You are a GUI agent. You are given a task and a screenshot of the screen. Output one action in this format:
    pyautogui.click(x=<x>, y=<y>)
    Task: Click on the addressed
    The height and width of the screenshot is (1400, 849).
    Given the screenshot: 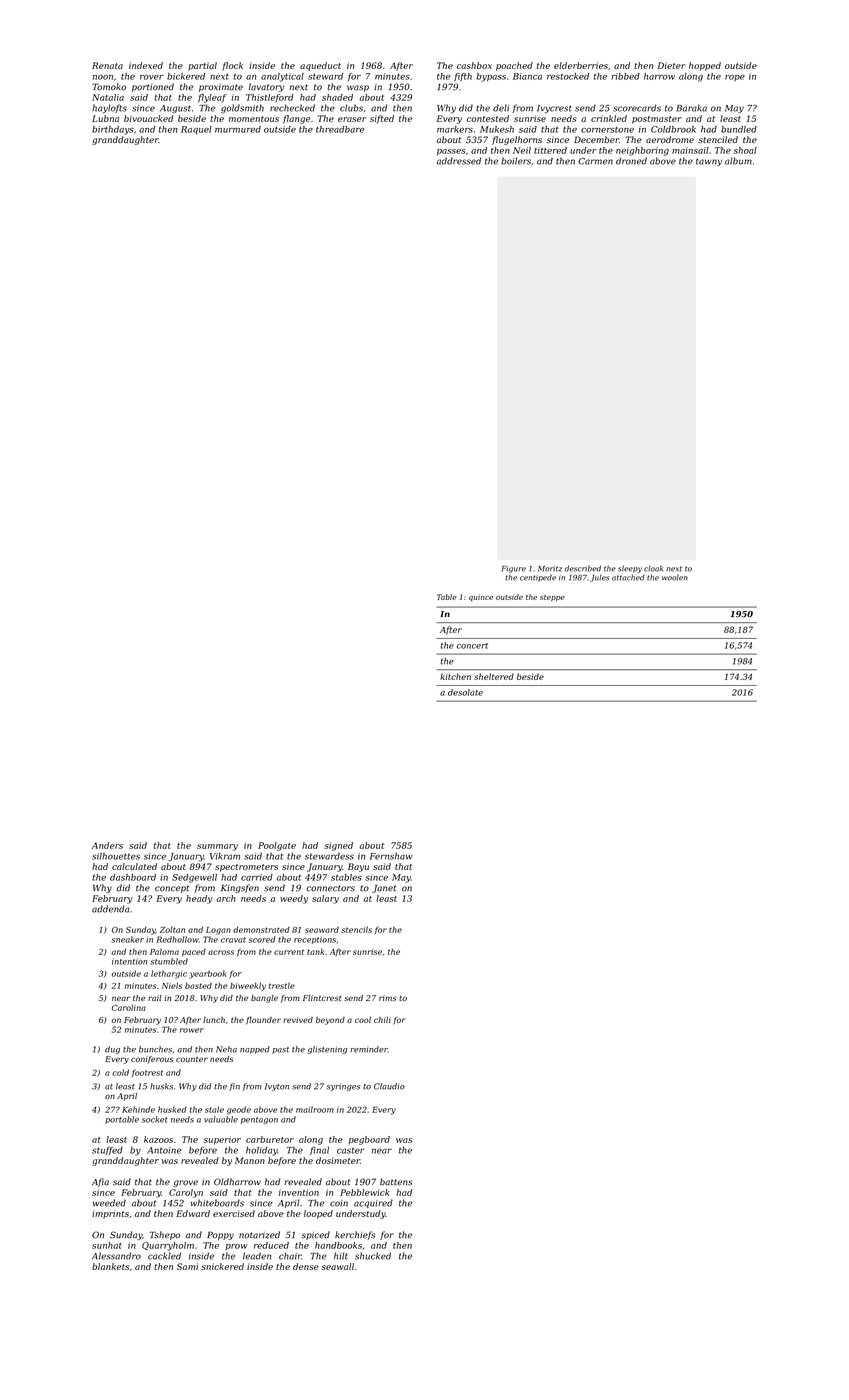 What is the action you would take?
    pyautogui.click(x=459, y=161)
